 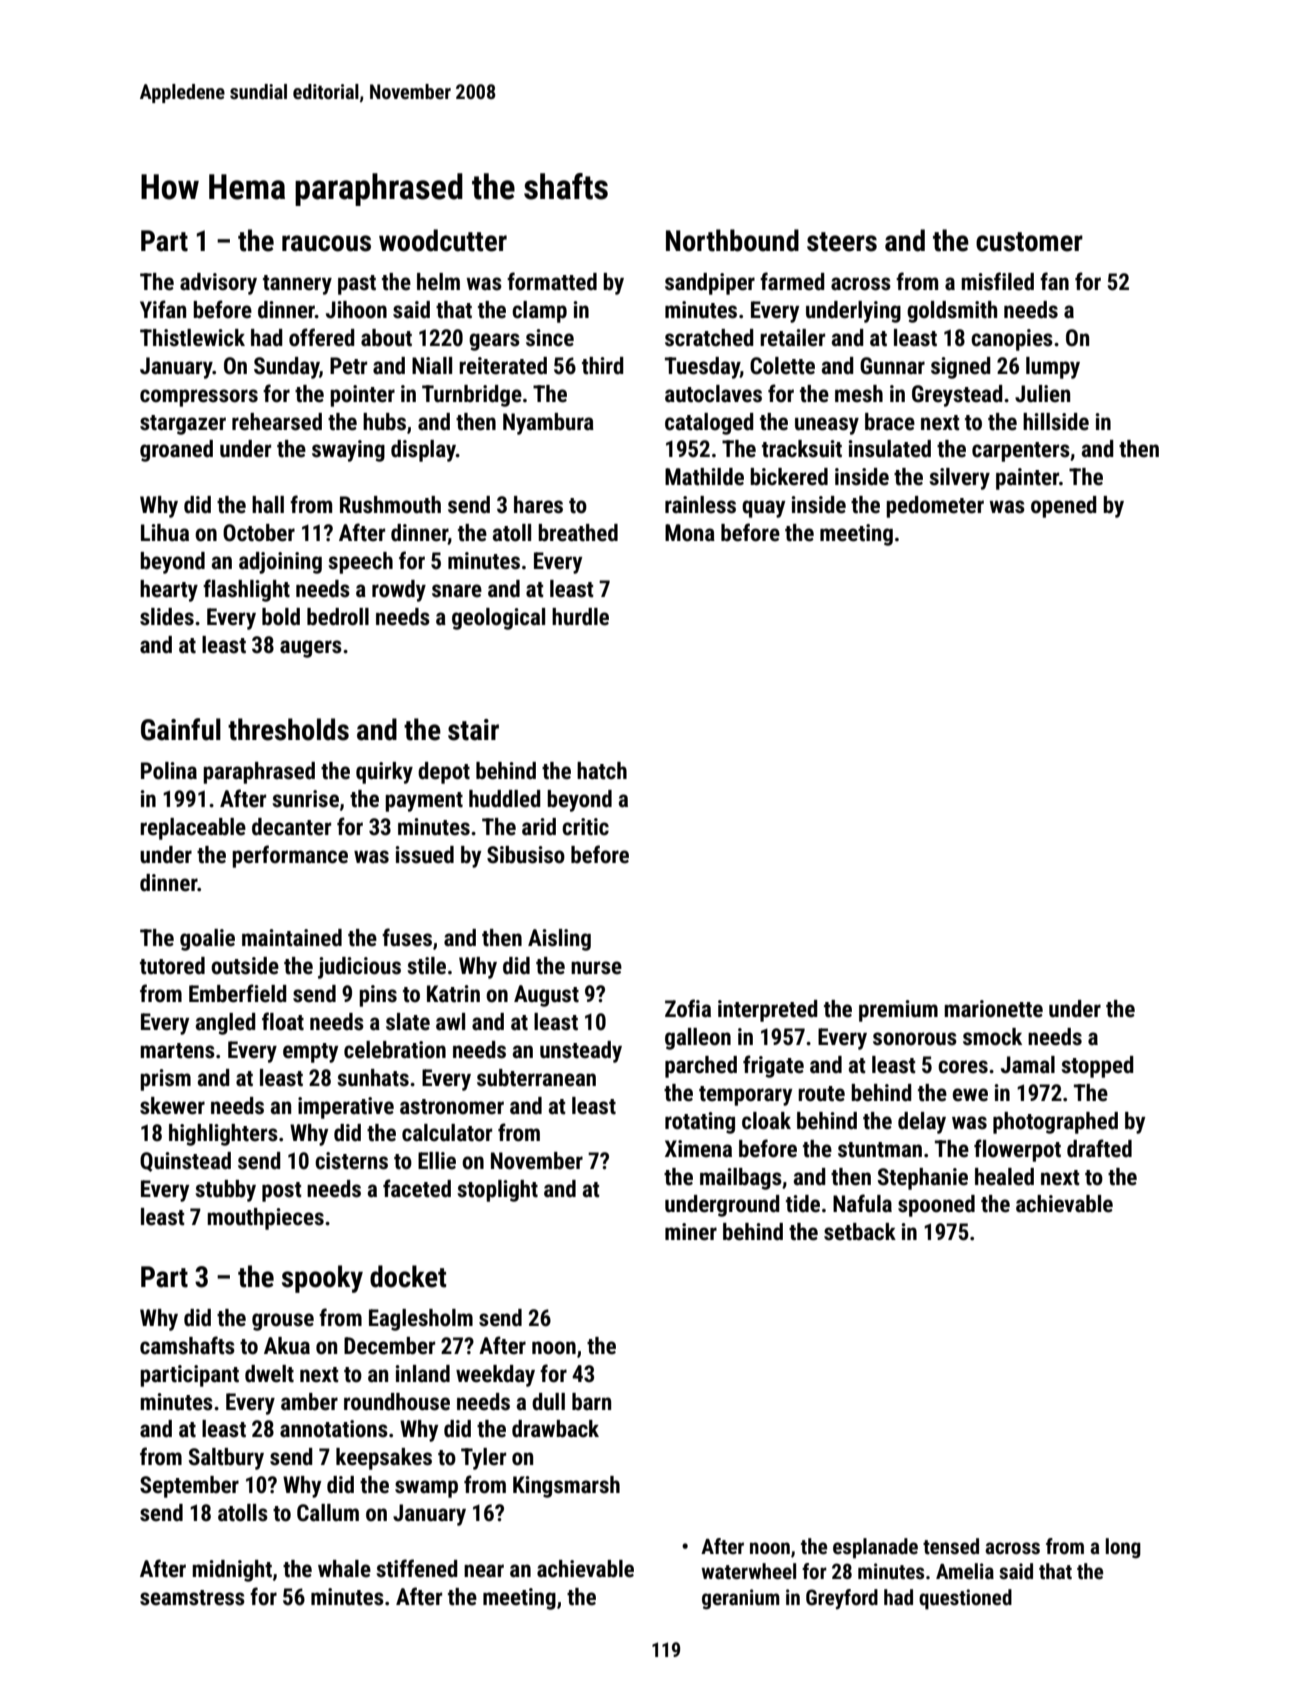 I want to click on tensed, so click(x=951, y=1546).
